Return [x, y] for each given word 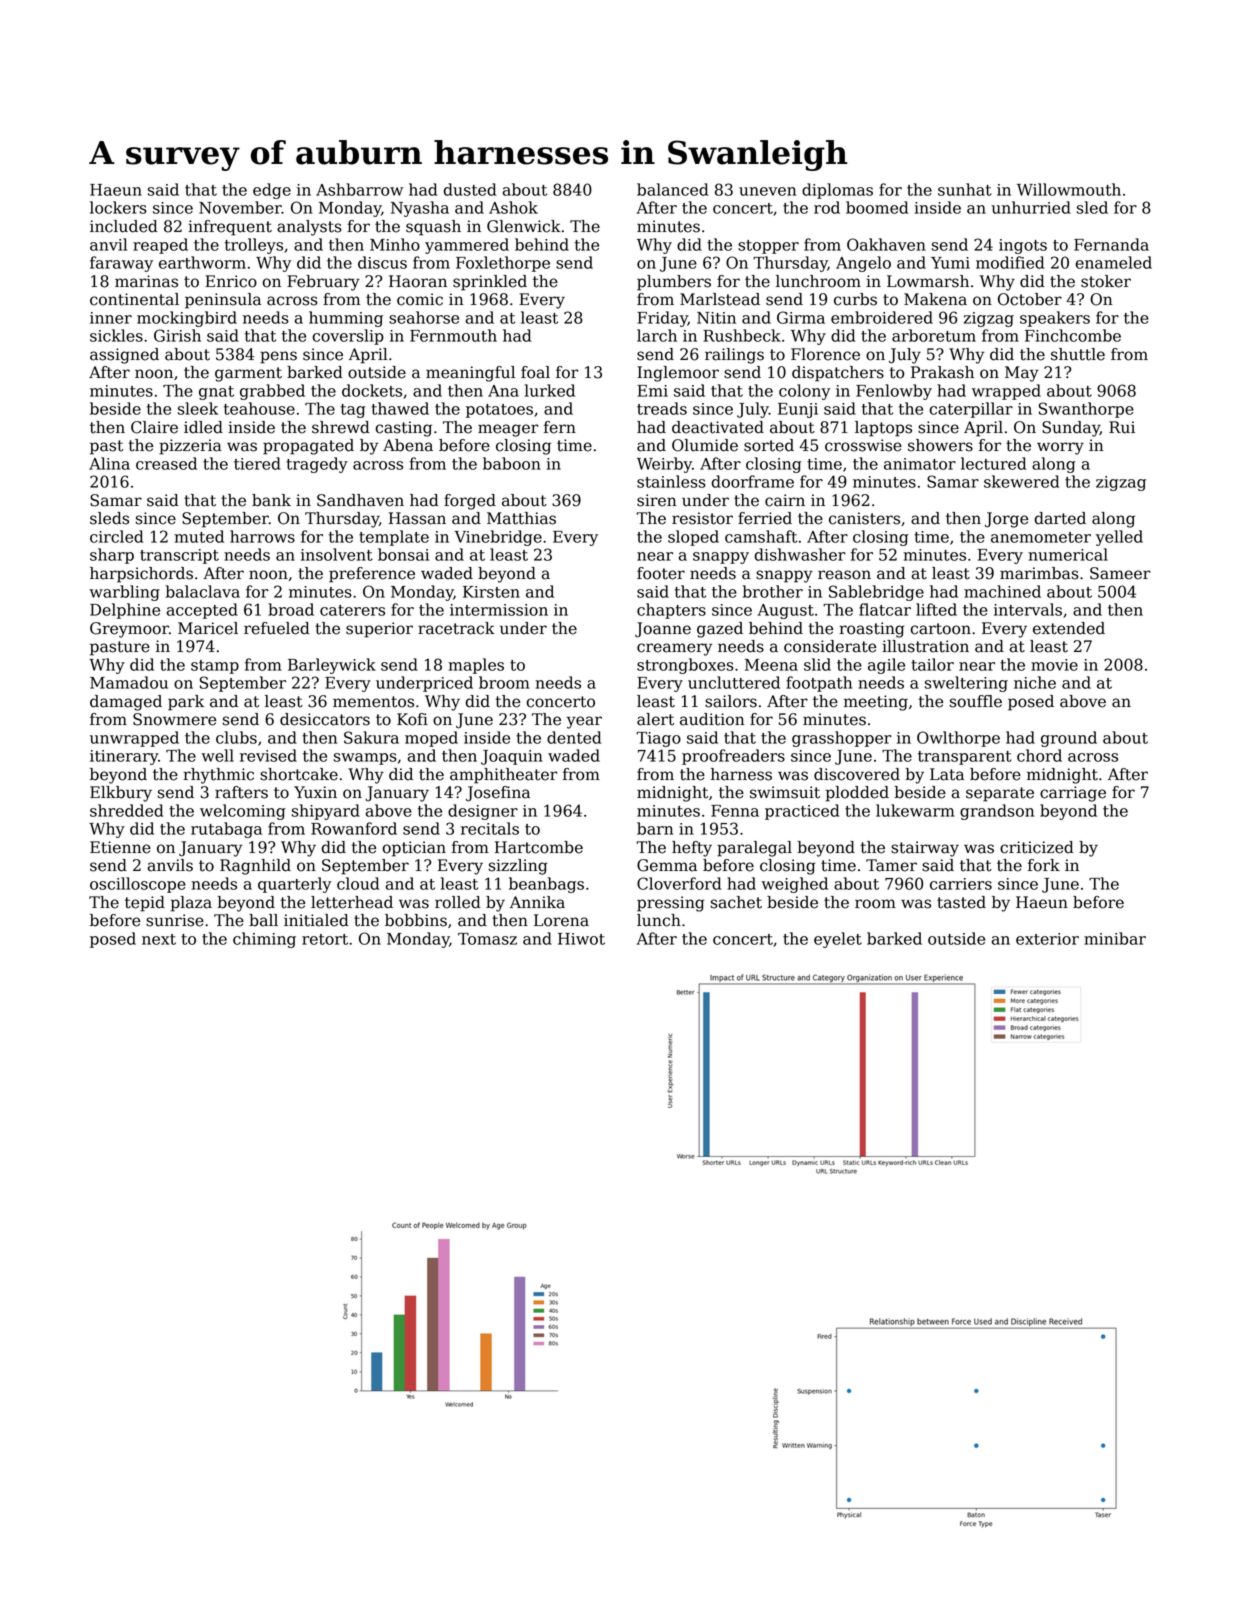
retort [325, 939]
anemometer [1041, 537]
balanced [672, 189]
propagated [308, 447]
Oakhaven [886, 244]
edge [272, 191]
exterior [1047, 939]
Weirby [664, 465]
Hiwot [581, 939]
